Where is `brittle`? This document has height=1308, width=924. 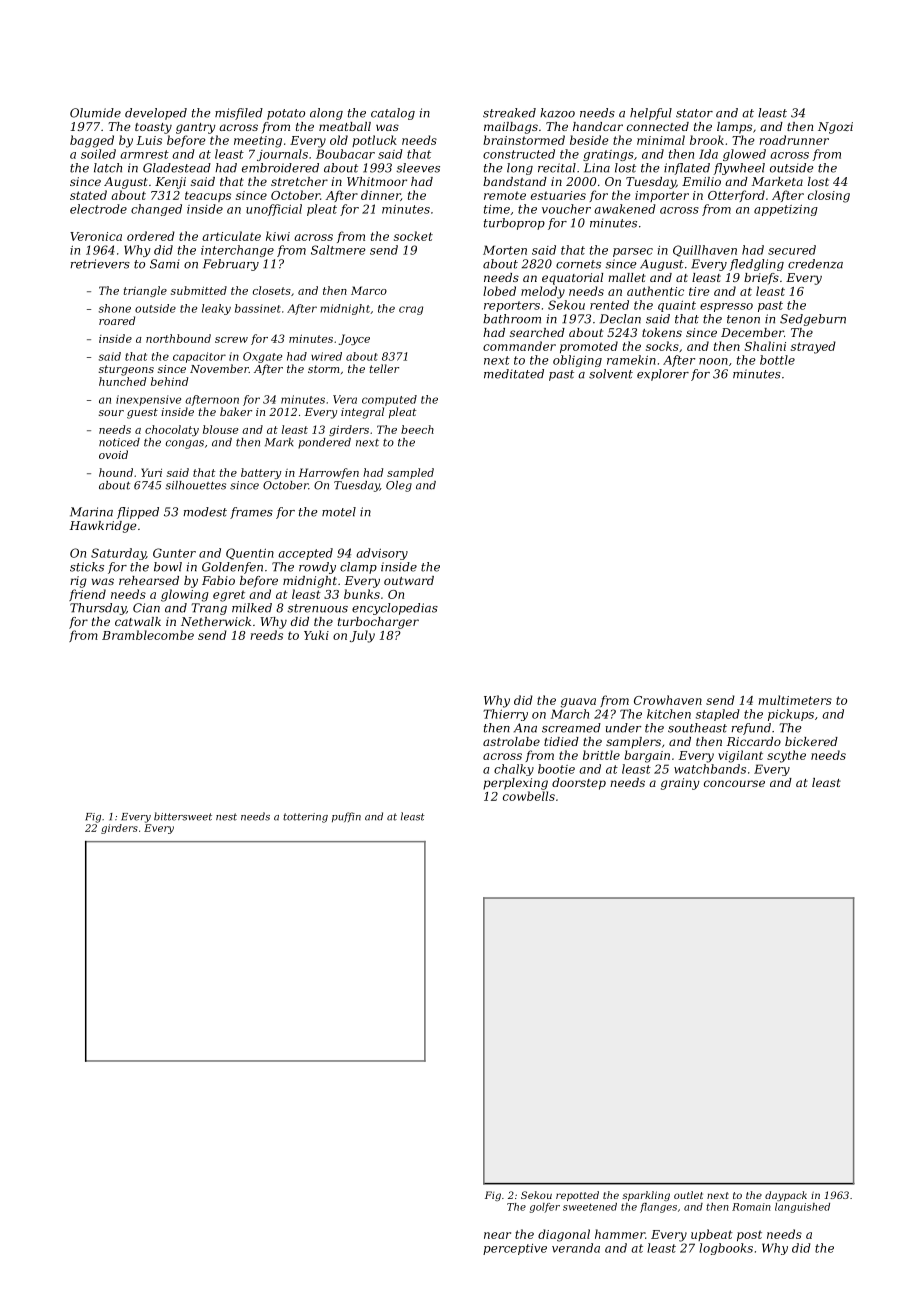 brittle is located at coordinates (601, 755).
